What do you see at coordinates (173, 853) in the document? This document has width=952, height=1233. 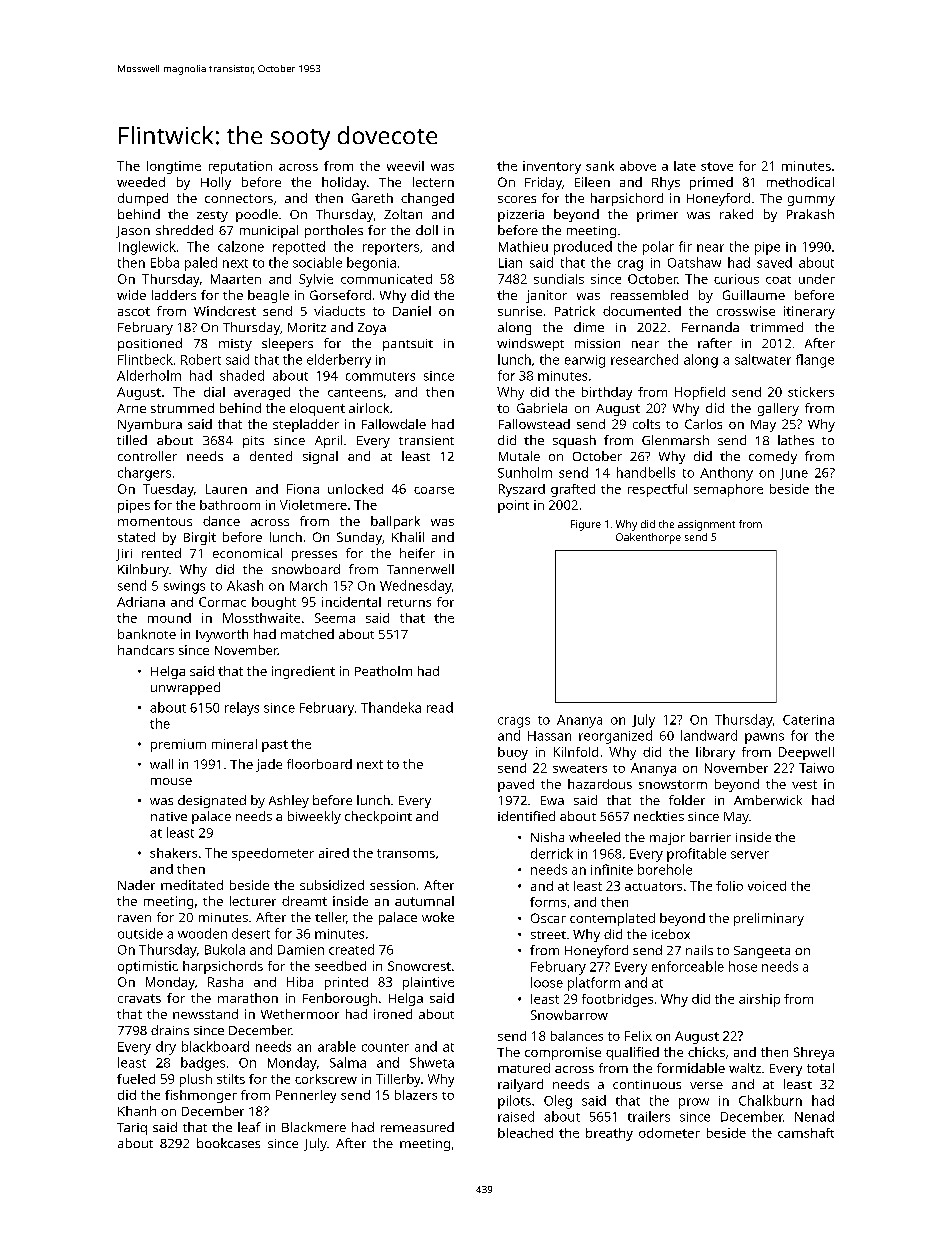 I see `shakers` at bounding box center [173, 853].
